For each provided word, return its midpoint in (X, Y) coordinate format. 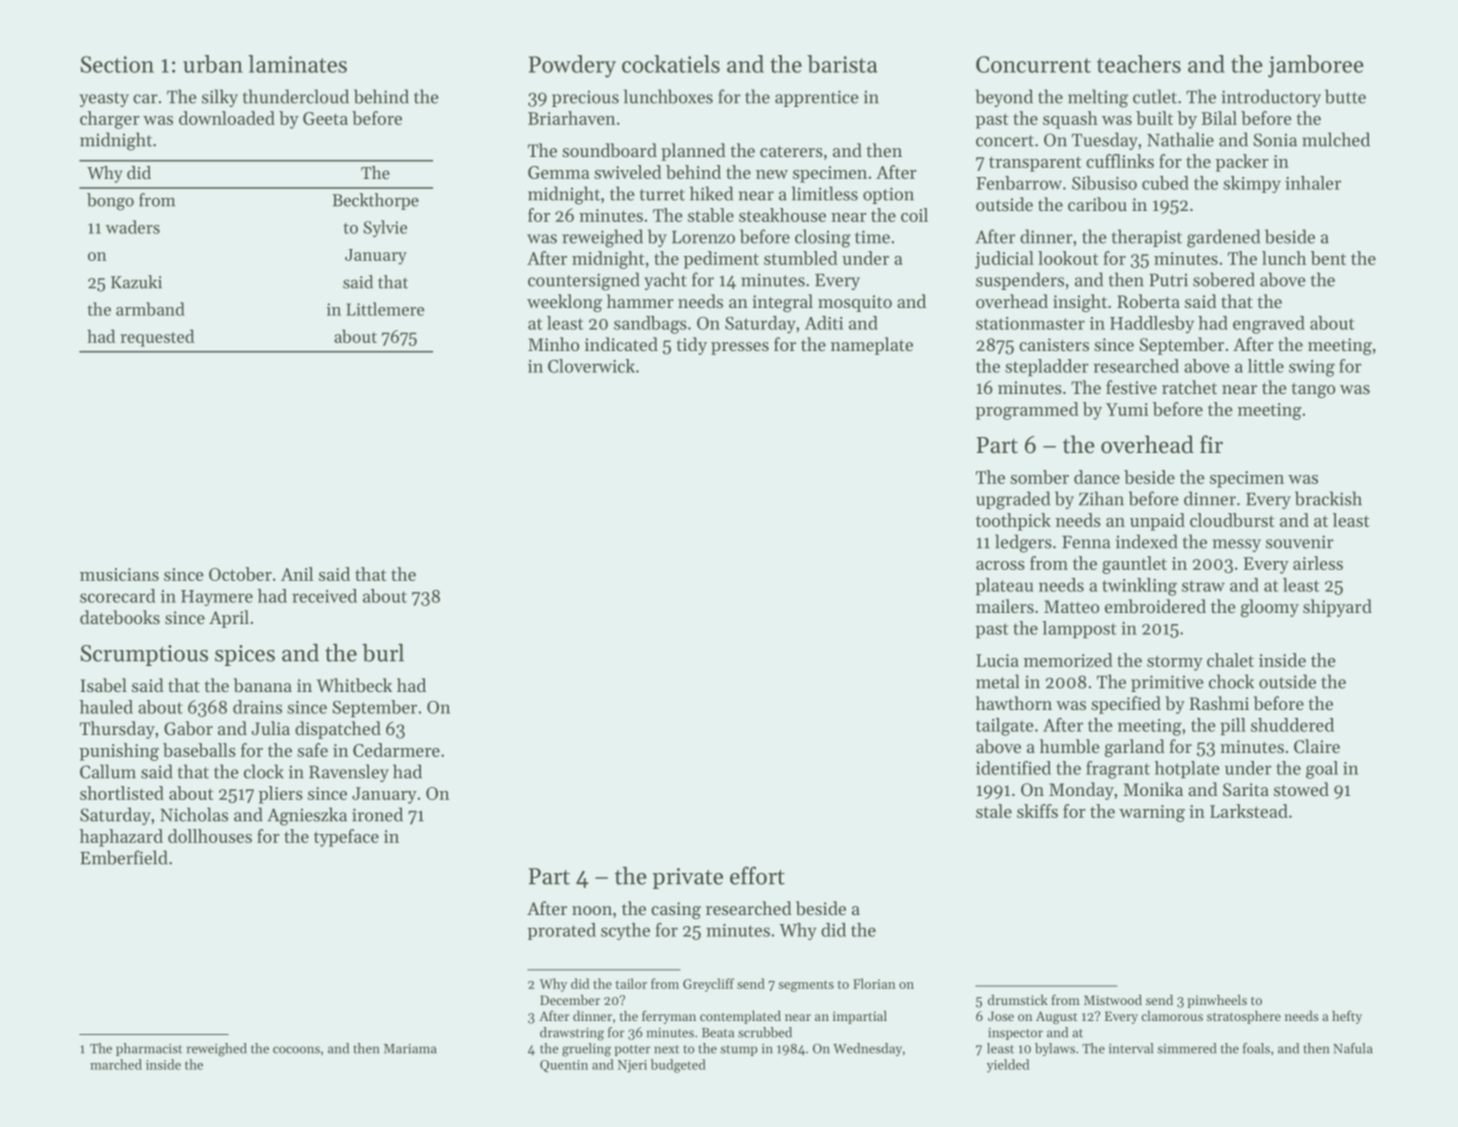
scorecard (117, 596)
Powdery (572, 66)
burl (383, 653)
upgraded (1013, 500)
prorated (562, 931)
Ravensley (349, 773)
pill (1233, 726)
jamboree (1316, 66)
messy (1237, 545)
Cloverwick (591, 366)
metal (998, 681)
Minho (553, 344)
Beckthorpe (375, 201)
